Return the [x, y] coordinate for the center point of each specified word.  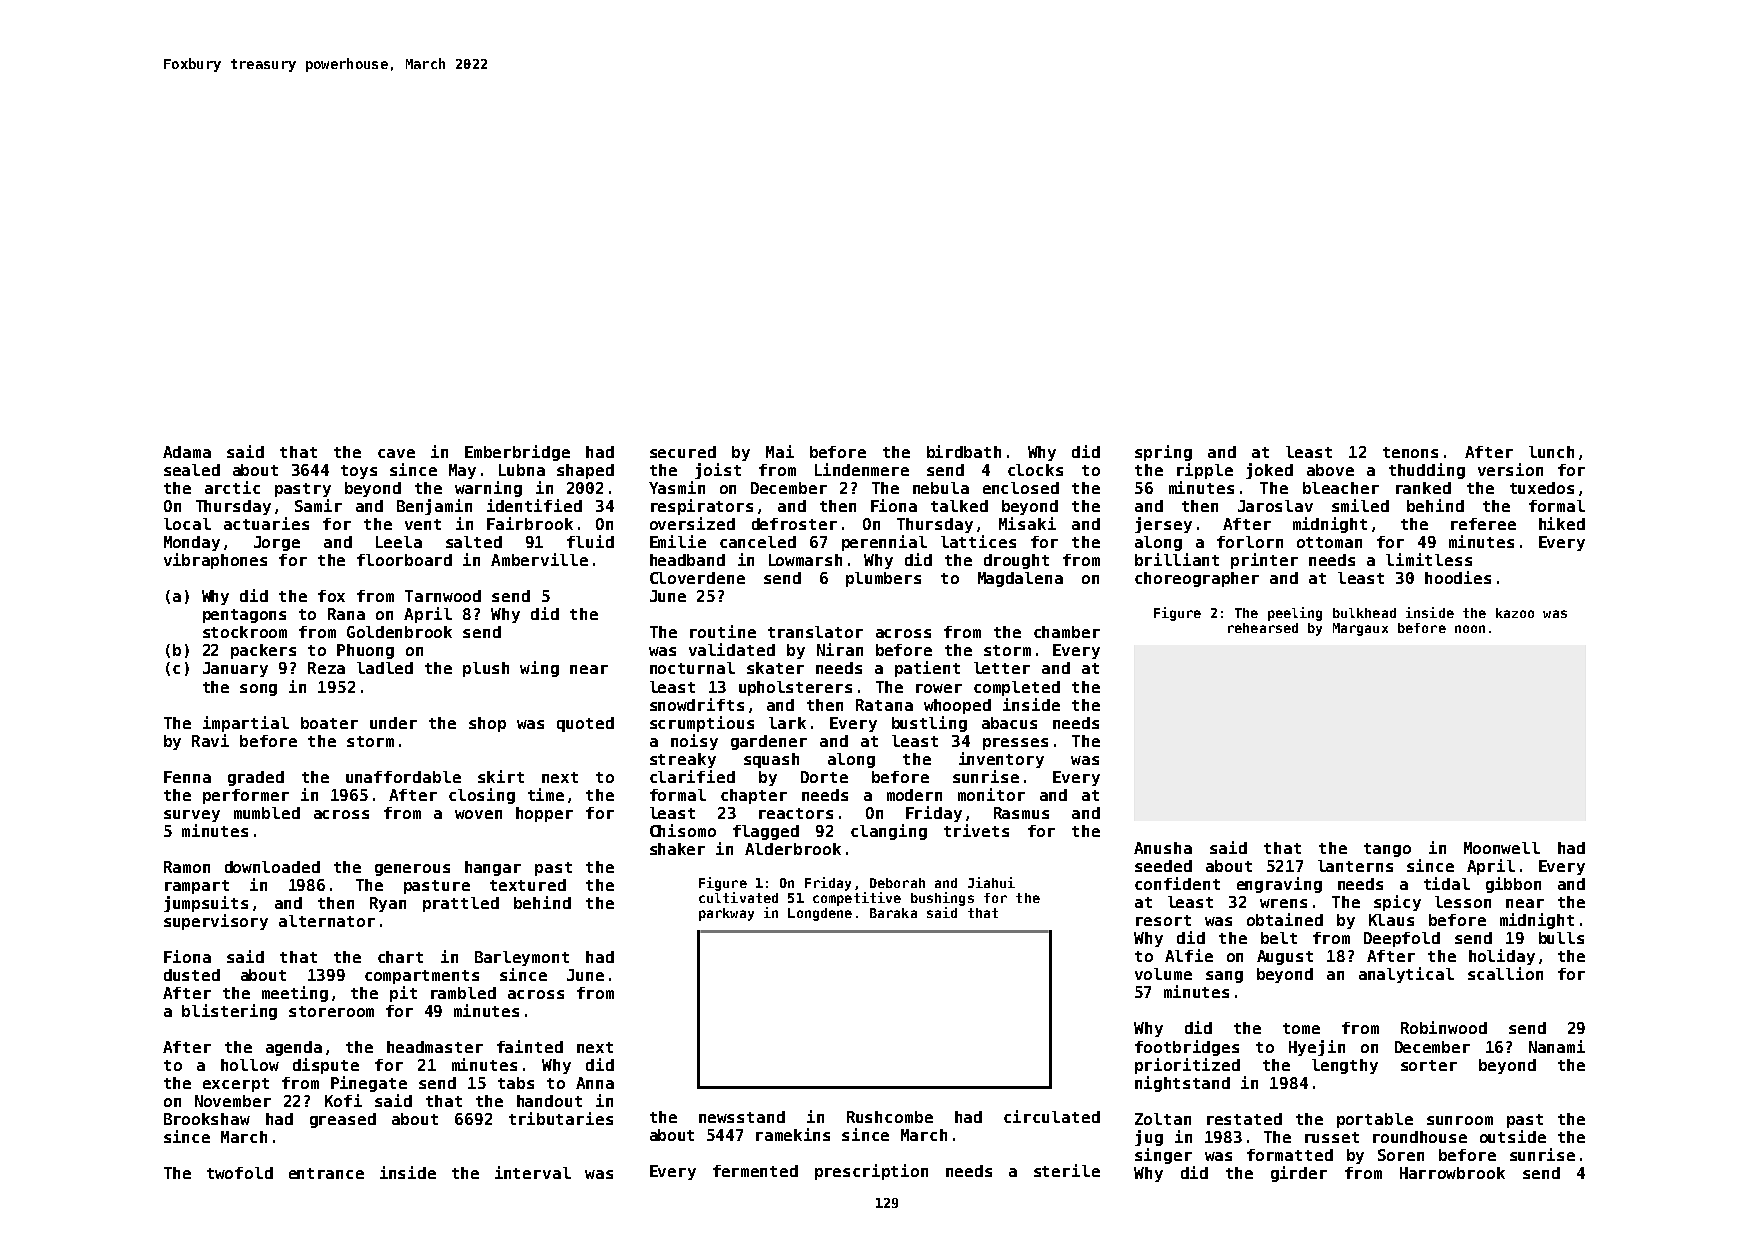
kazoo [1515, 613]
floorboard [404, 560]
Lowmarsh [805, 560]
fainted [530, 1046]
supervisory [216, 922]
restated [1244, 1119]
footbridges [1187, 1048]
